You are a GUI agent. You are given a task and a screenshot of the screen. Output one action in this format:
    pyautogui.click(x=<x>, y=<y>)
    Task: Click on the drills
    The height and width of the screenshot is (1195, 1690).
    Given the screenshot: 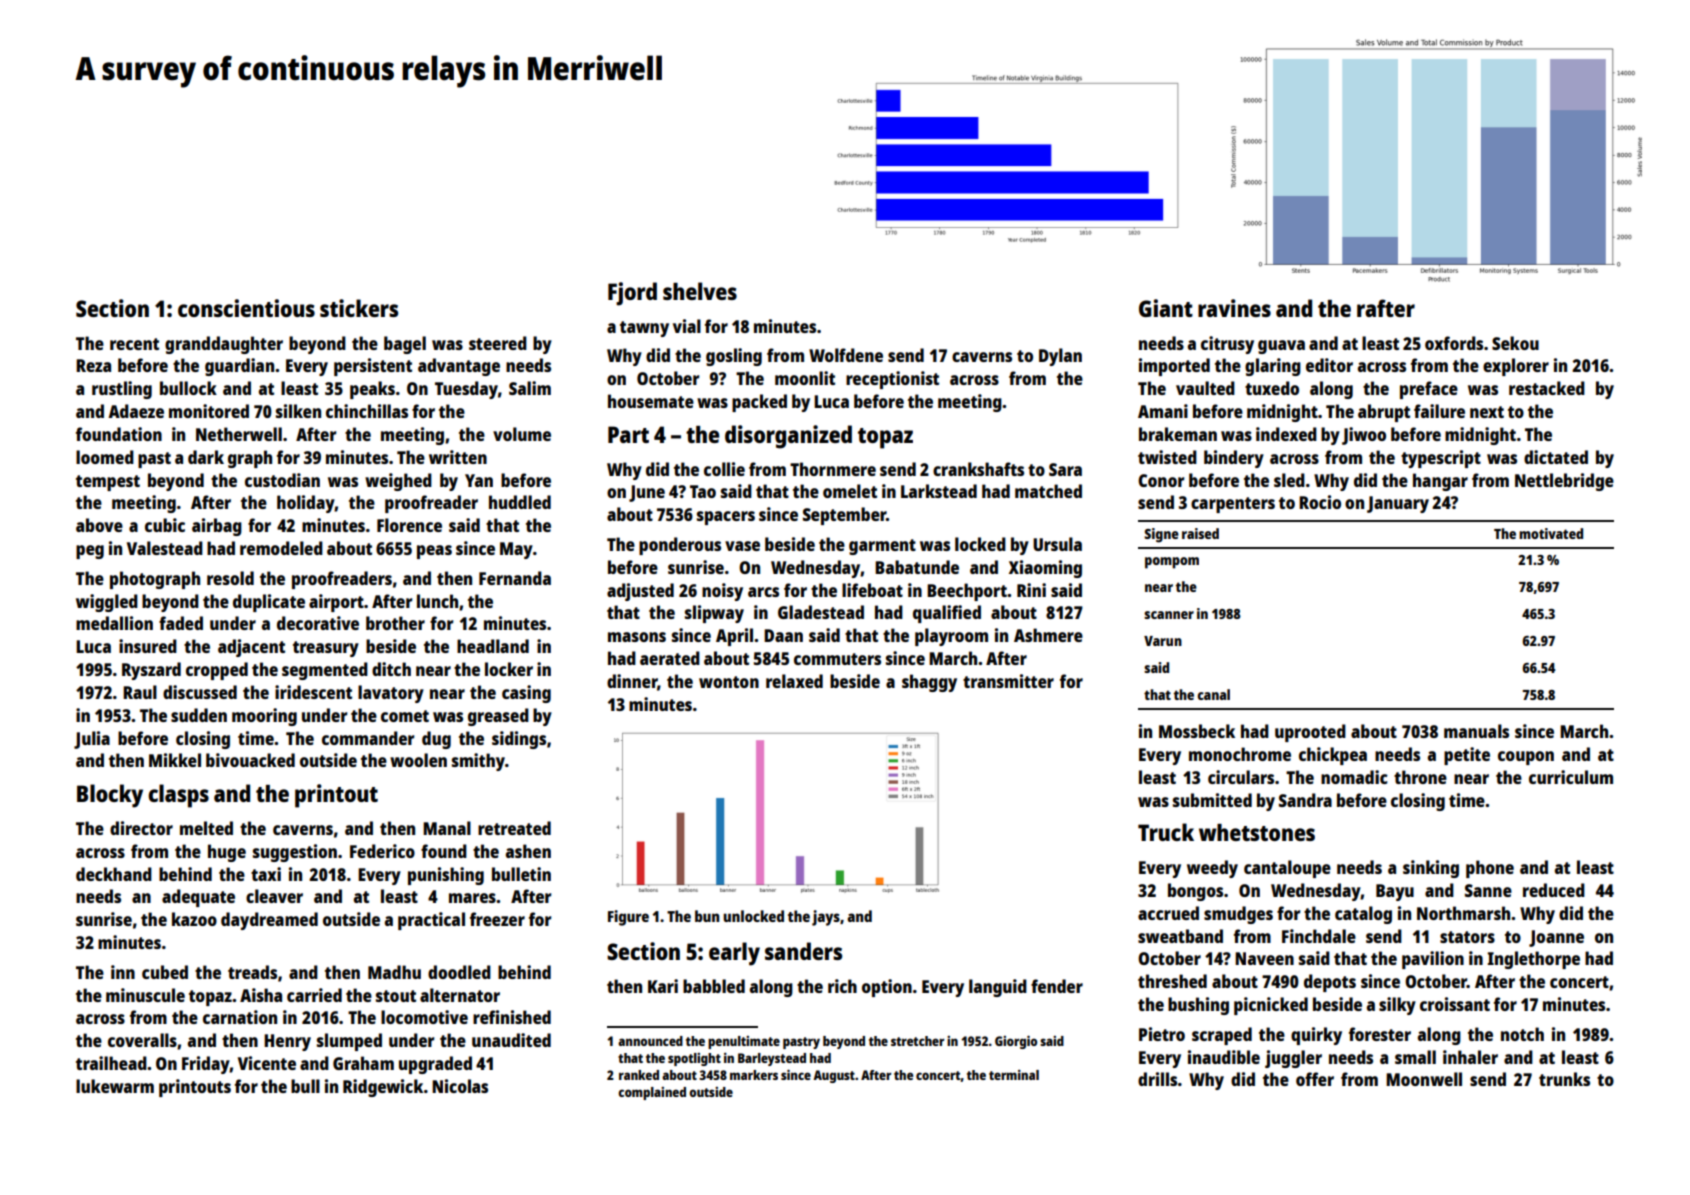 What is the action you would take?
    pyautogui.click(x=1157, y=1079)
